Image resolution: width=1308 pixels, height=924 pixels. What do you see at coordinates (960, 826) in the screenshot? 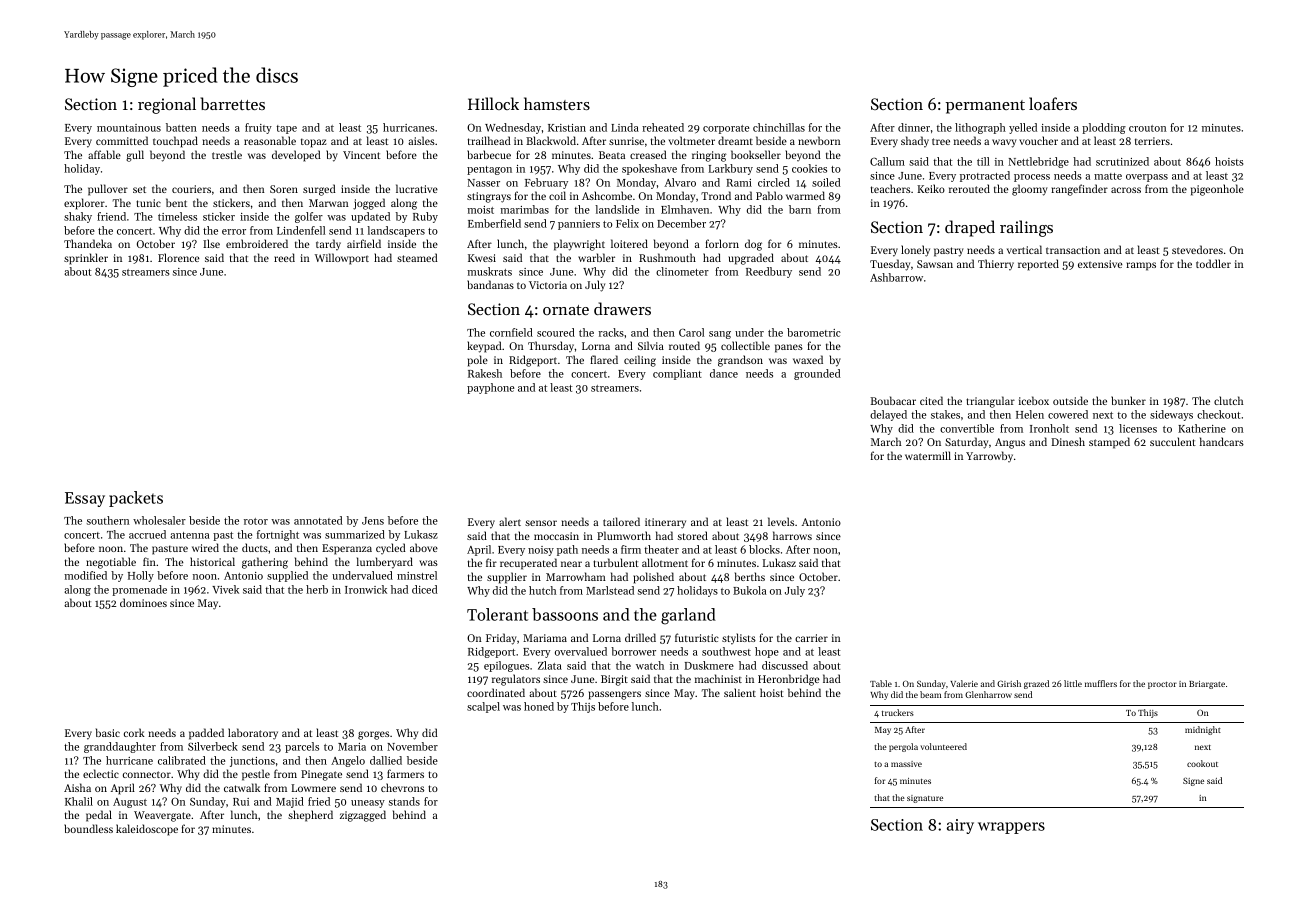
I see `airy` at bounding box center [960, 826].
